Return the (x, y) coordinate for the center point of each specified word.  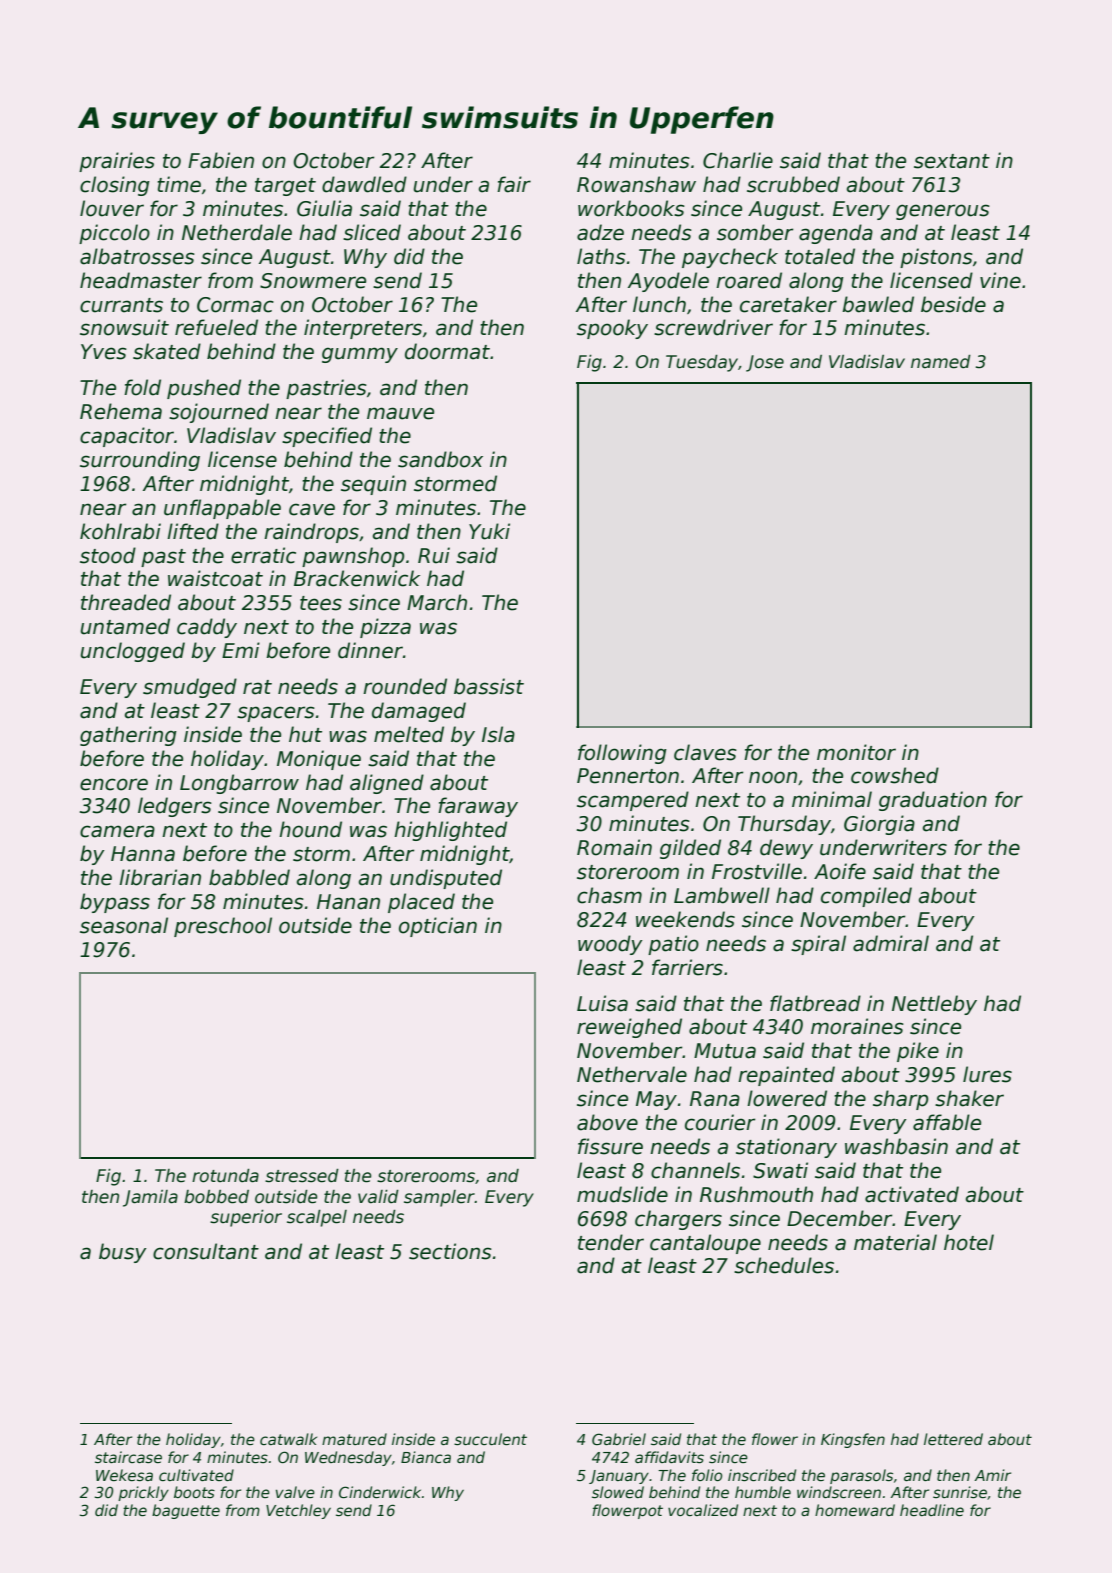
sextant (952, 161)
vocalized (703, 1510)
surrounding (140, 461)
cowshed (895, 775)
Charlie (738, 160)
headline (932, 1510)
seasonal (124, 925)
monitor (856, 752)
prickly (143, 1493)
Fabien (221, 160)
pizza (385, 628)
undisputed (446, 879)
